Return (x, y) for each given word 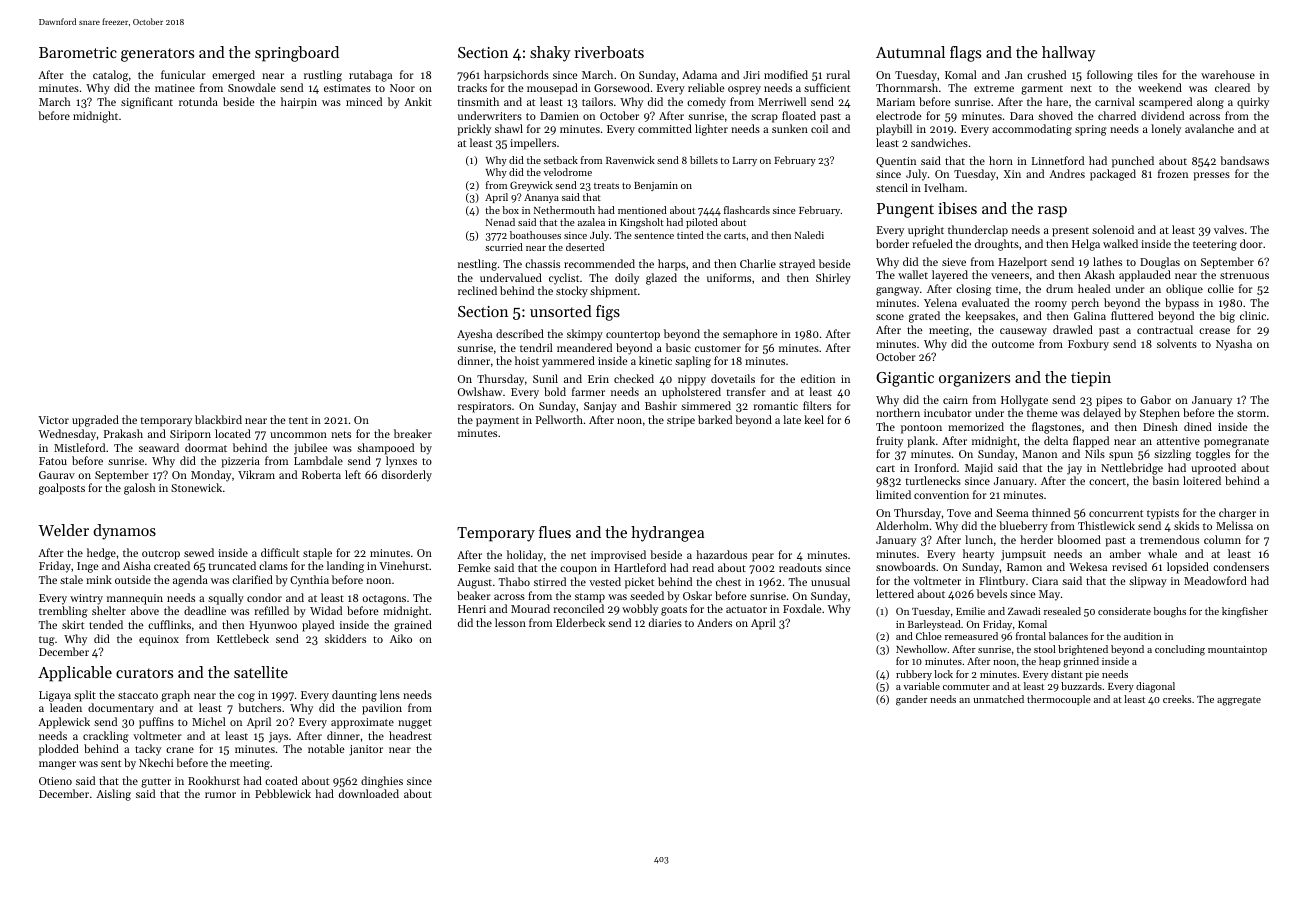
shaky (550, 54)
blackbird (218, 419)
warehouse (1228, 74)
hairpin (299, 103)
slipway (1148, 582)
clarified (252, 579)
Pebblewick (283, 793)
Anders (714, 622)
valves (1229, 229)
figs (608, 313)
